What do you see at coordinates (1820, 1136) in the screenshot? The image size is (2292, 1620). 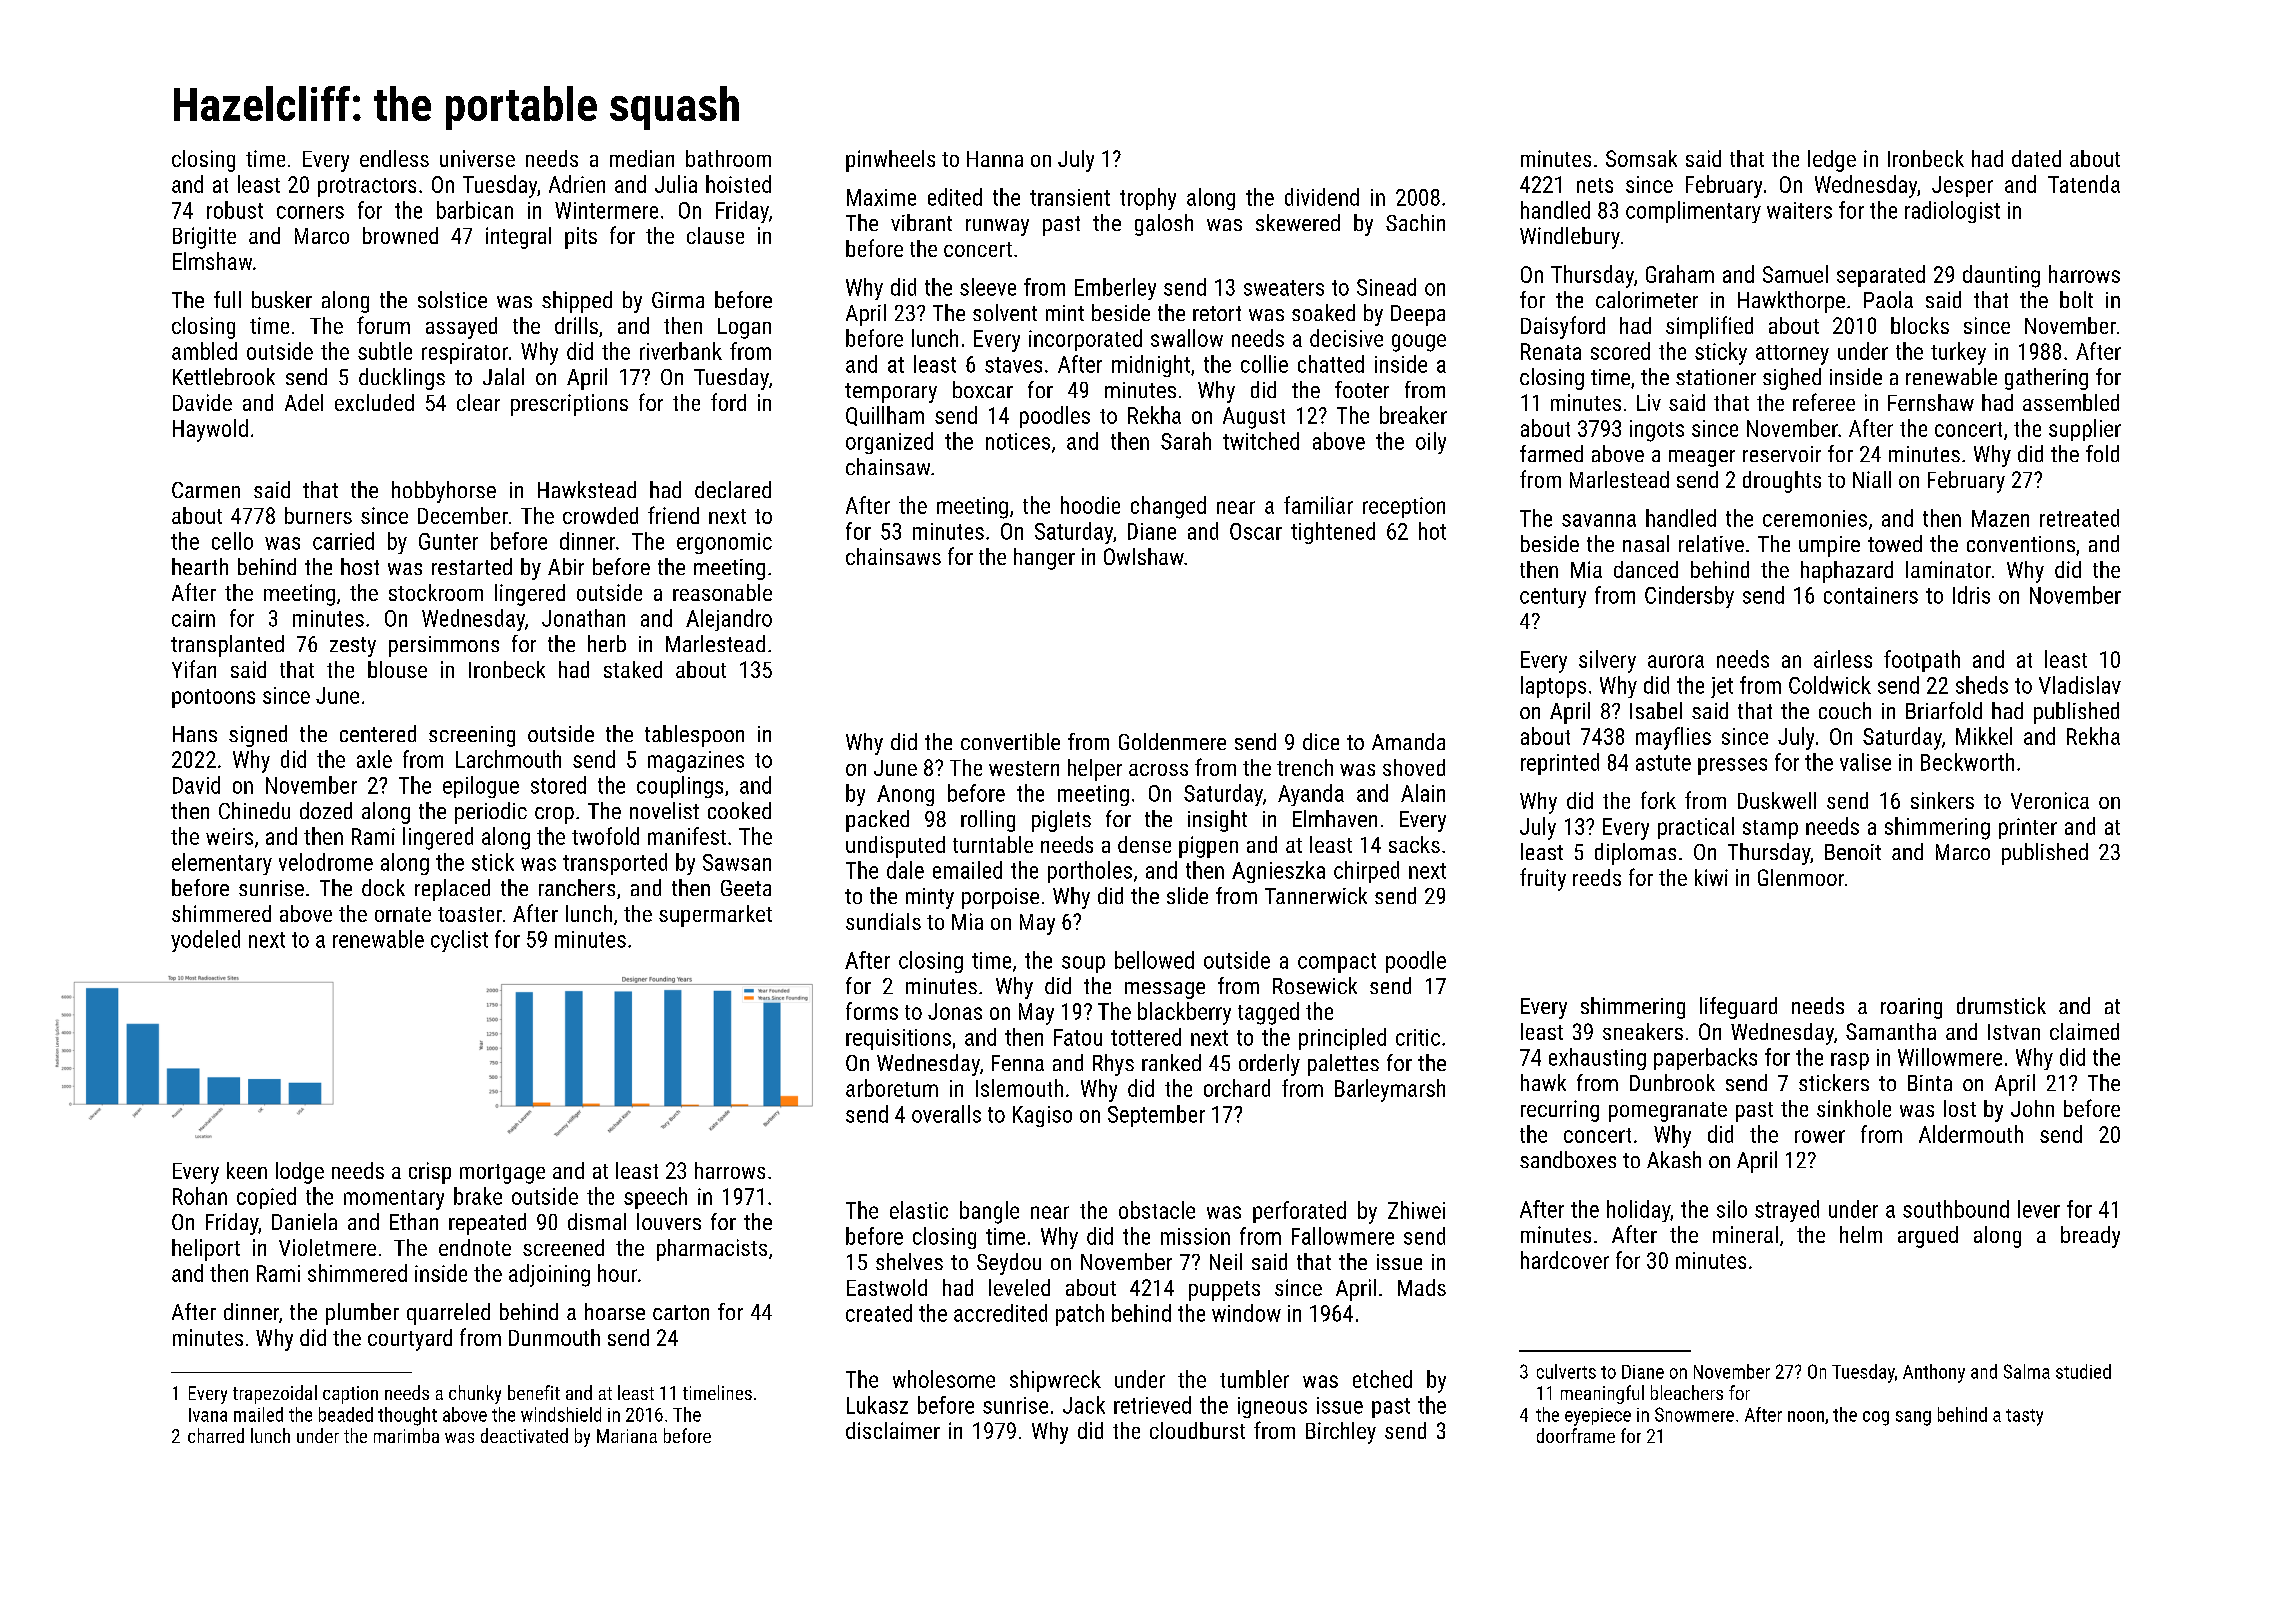 I see `rower` at bounding box center [1820, 1136].
